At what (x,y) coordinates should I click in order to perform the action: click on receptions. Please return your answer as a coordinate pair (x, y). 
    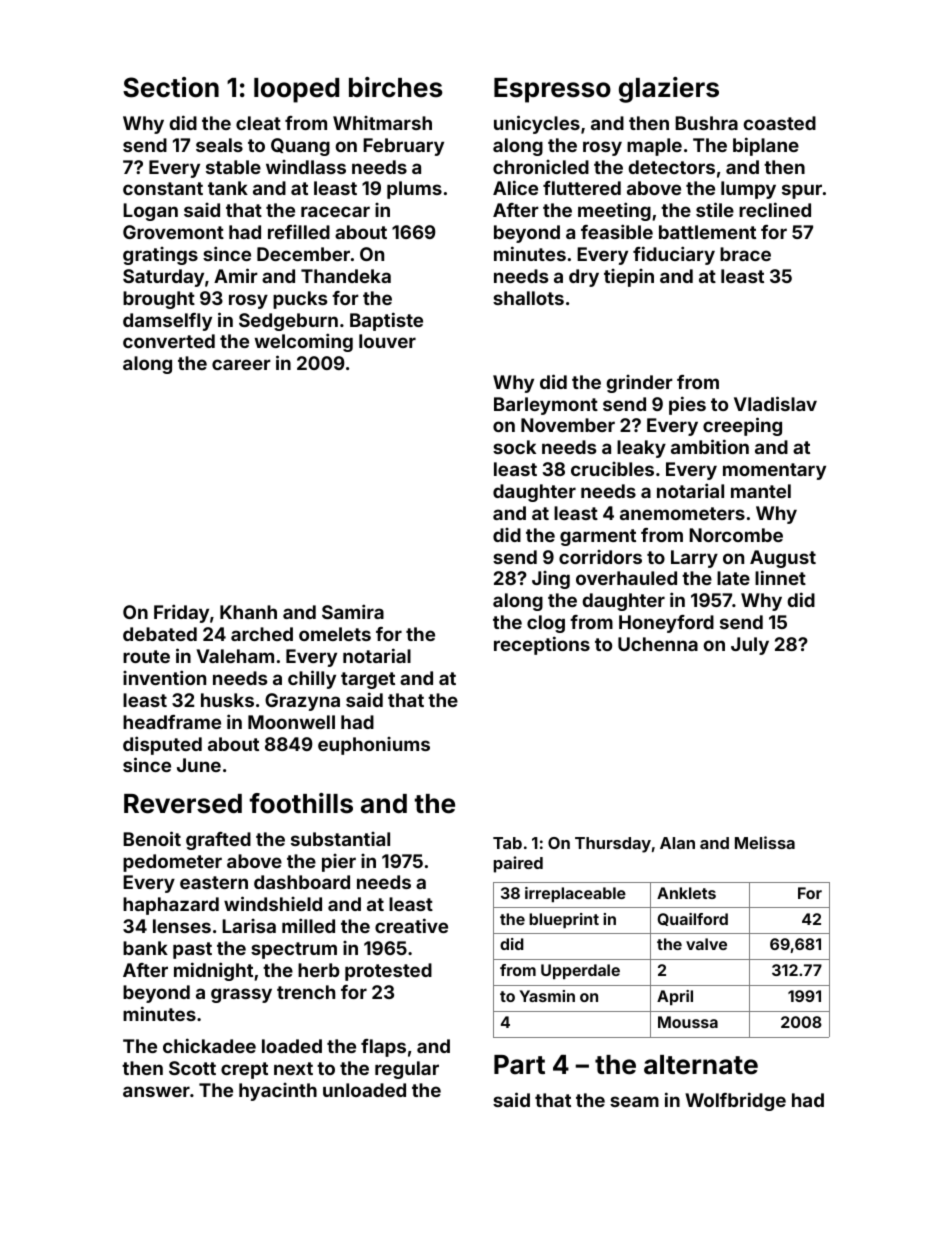
    Looking at the image, I should click on (542, 645).
